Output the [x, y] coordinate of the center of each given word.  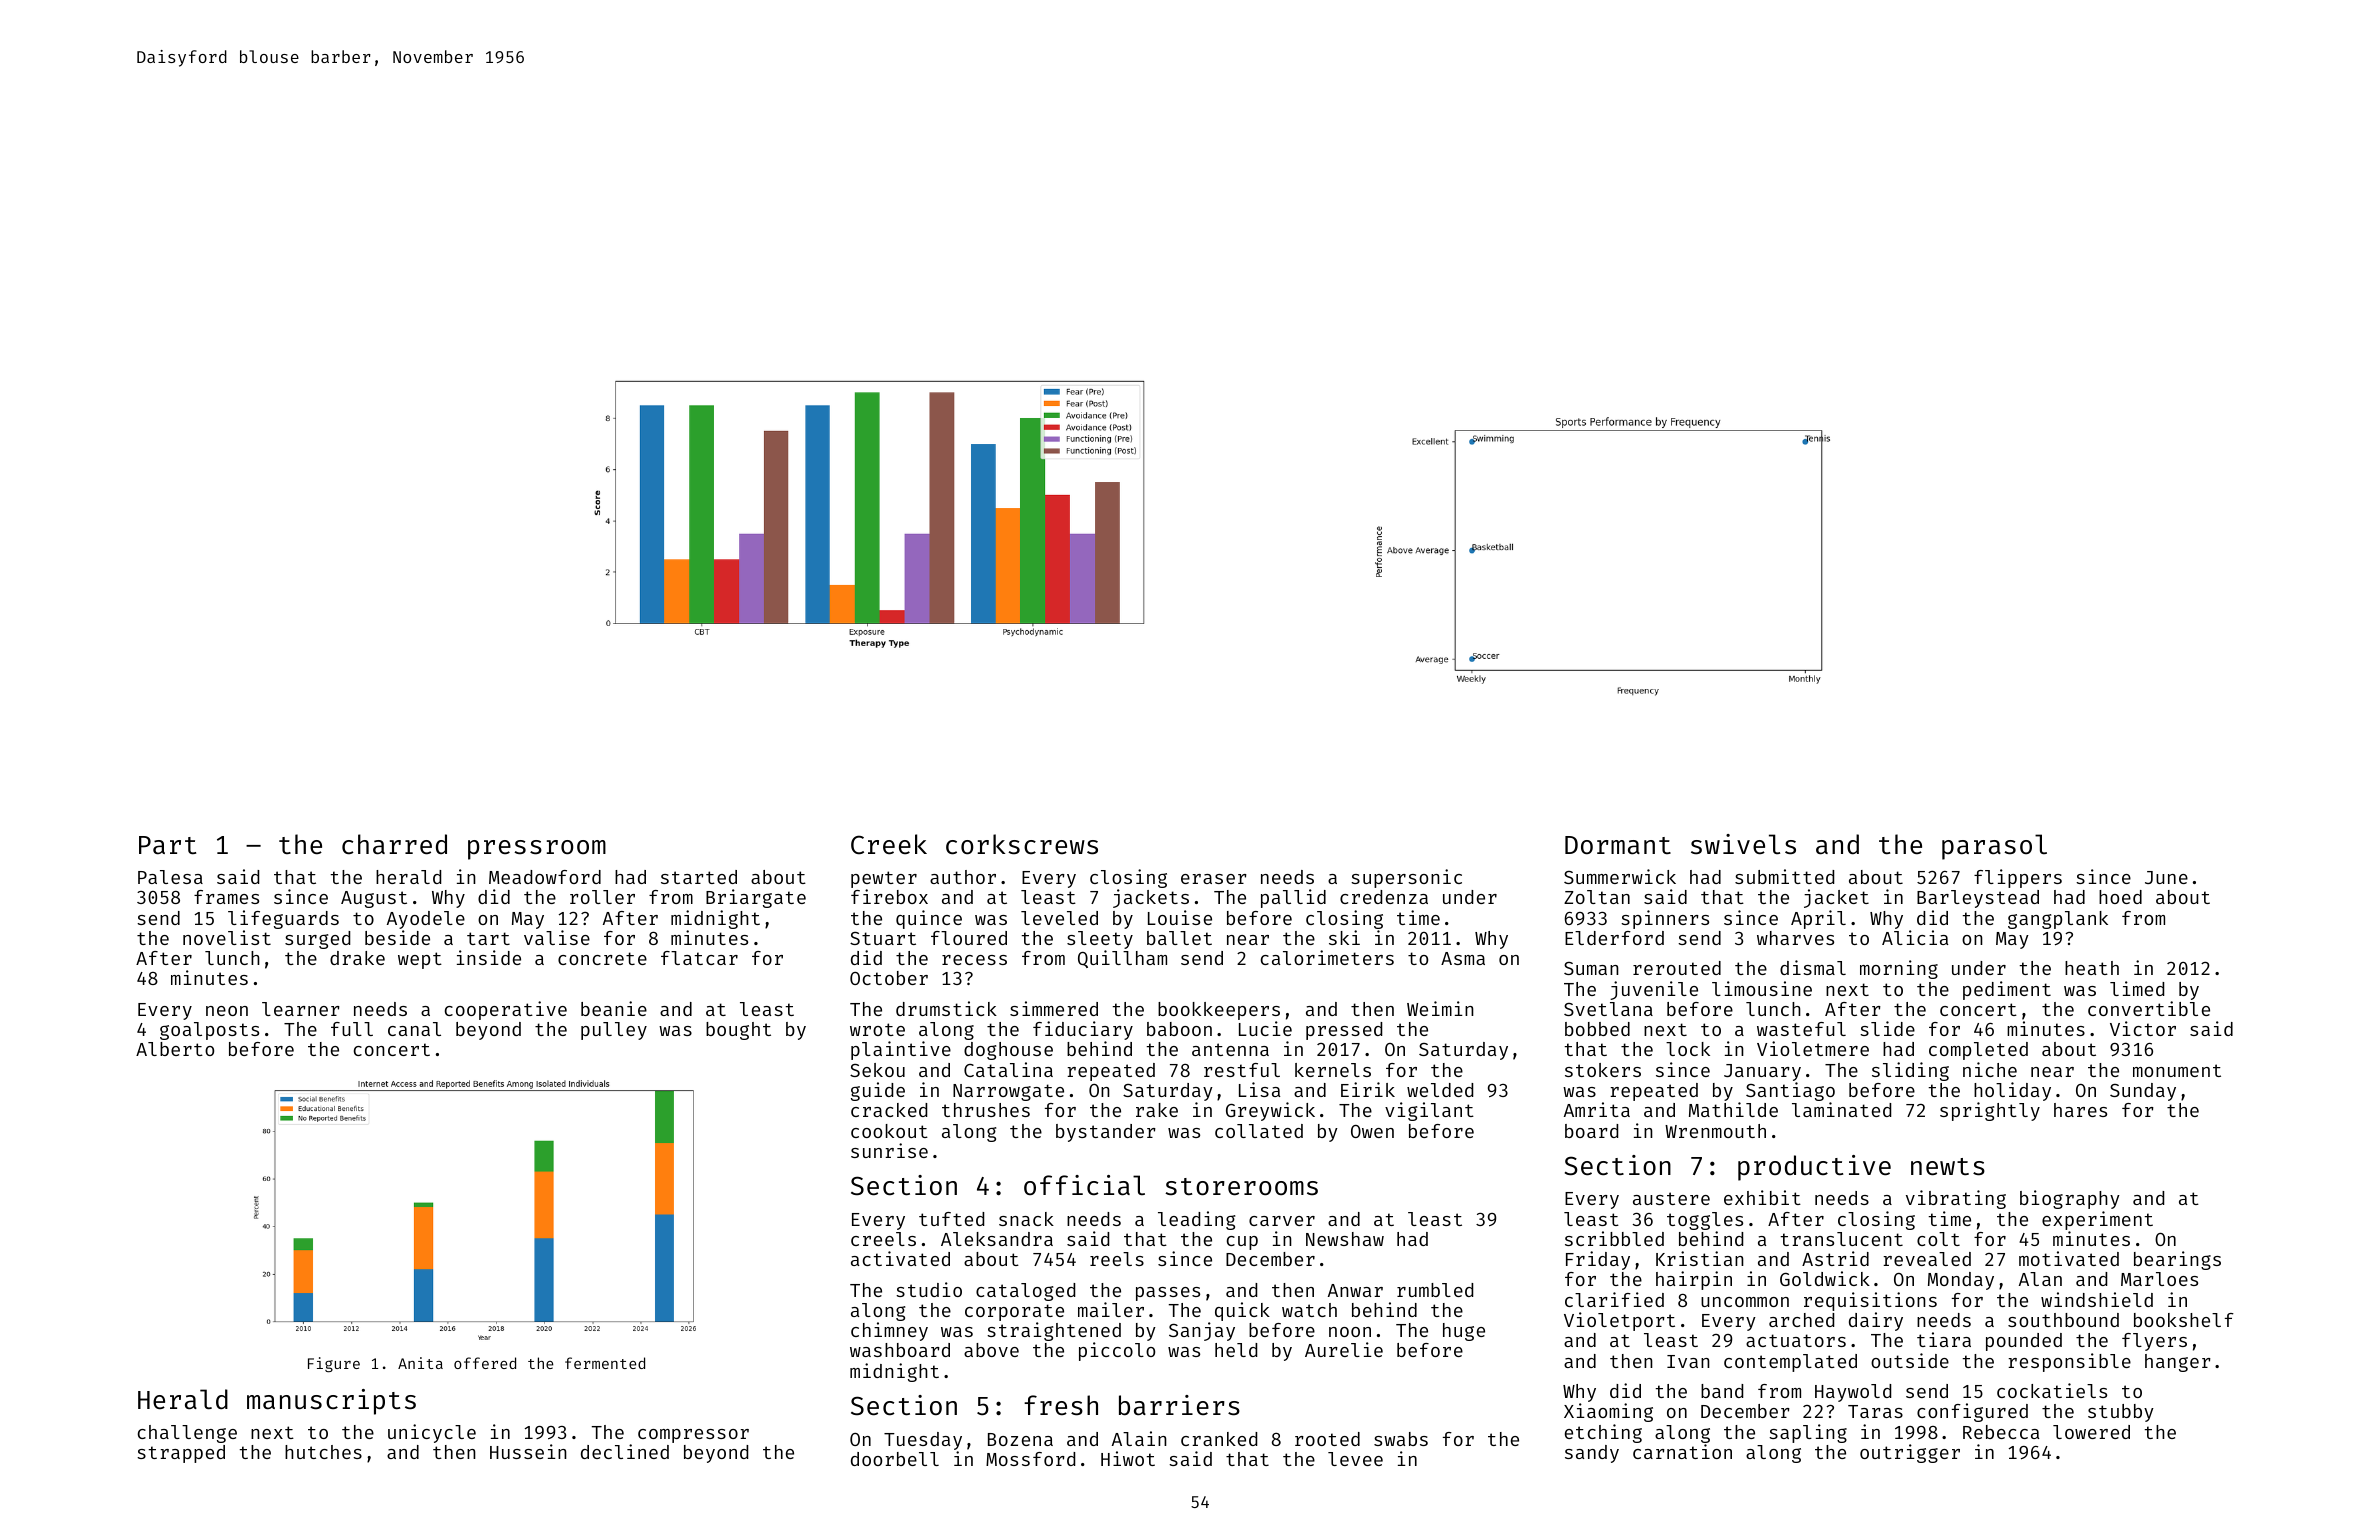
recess [974, 960]
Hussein [528, 1451]
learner [301, 1009]
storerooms [1241, 1187]
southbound [2063, 1320]
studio [929, 1289]
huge [1464, 1332]
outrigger [1910, 1453]
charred [394, 844]
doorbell [895, 1459]
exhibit [1762, 1197]
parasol [1994, 847]
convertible [2149, 1008]
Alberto [175, 1049]
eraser [1214, 879]
